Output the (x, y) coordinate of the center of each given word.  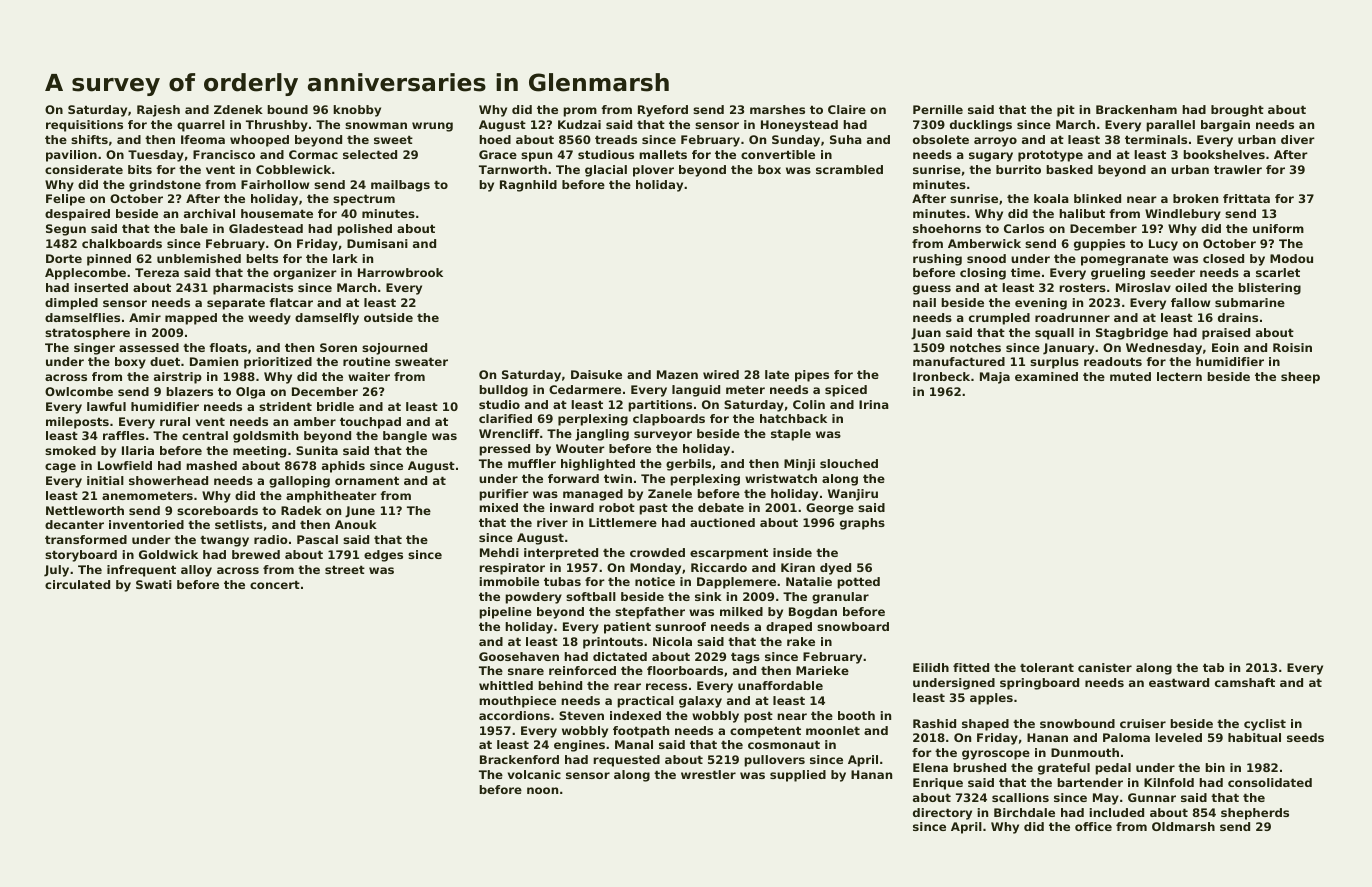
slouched (849, 463)
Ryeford (663, 111)
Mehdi (499, 552)
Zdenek (238, 109)
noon (542, 790)
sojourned (394, 349)
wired (721, 374)
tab (1213, 667)
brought (1237, 111)
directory (942, 814)
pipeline (505, 613)
